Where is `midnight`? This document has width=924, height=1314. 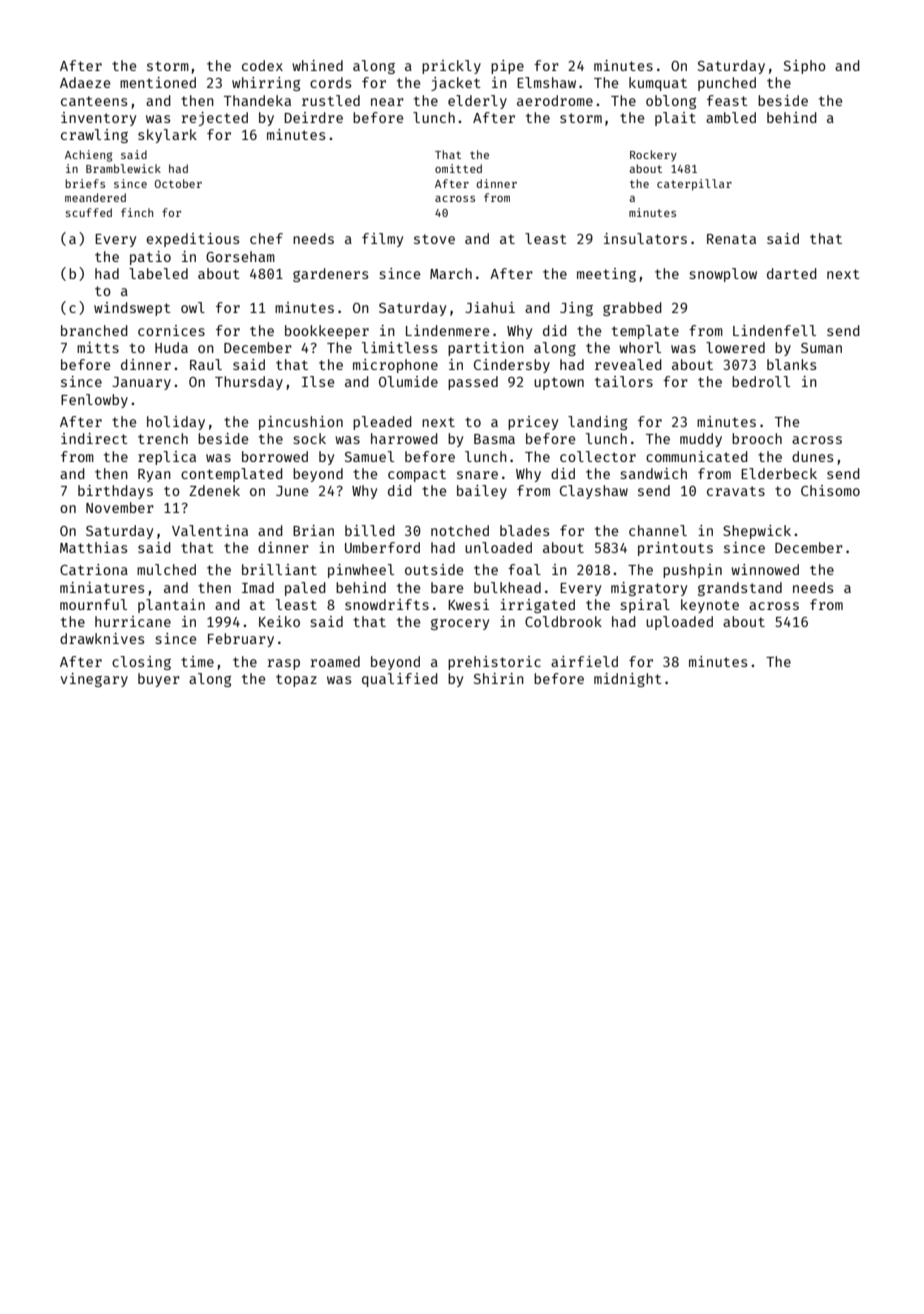
midnight is located at coordinates (628, 680).
